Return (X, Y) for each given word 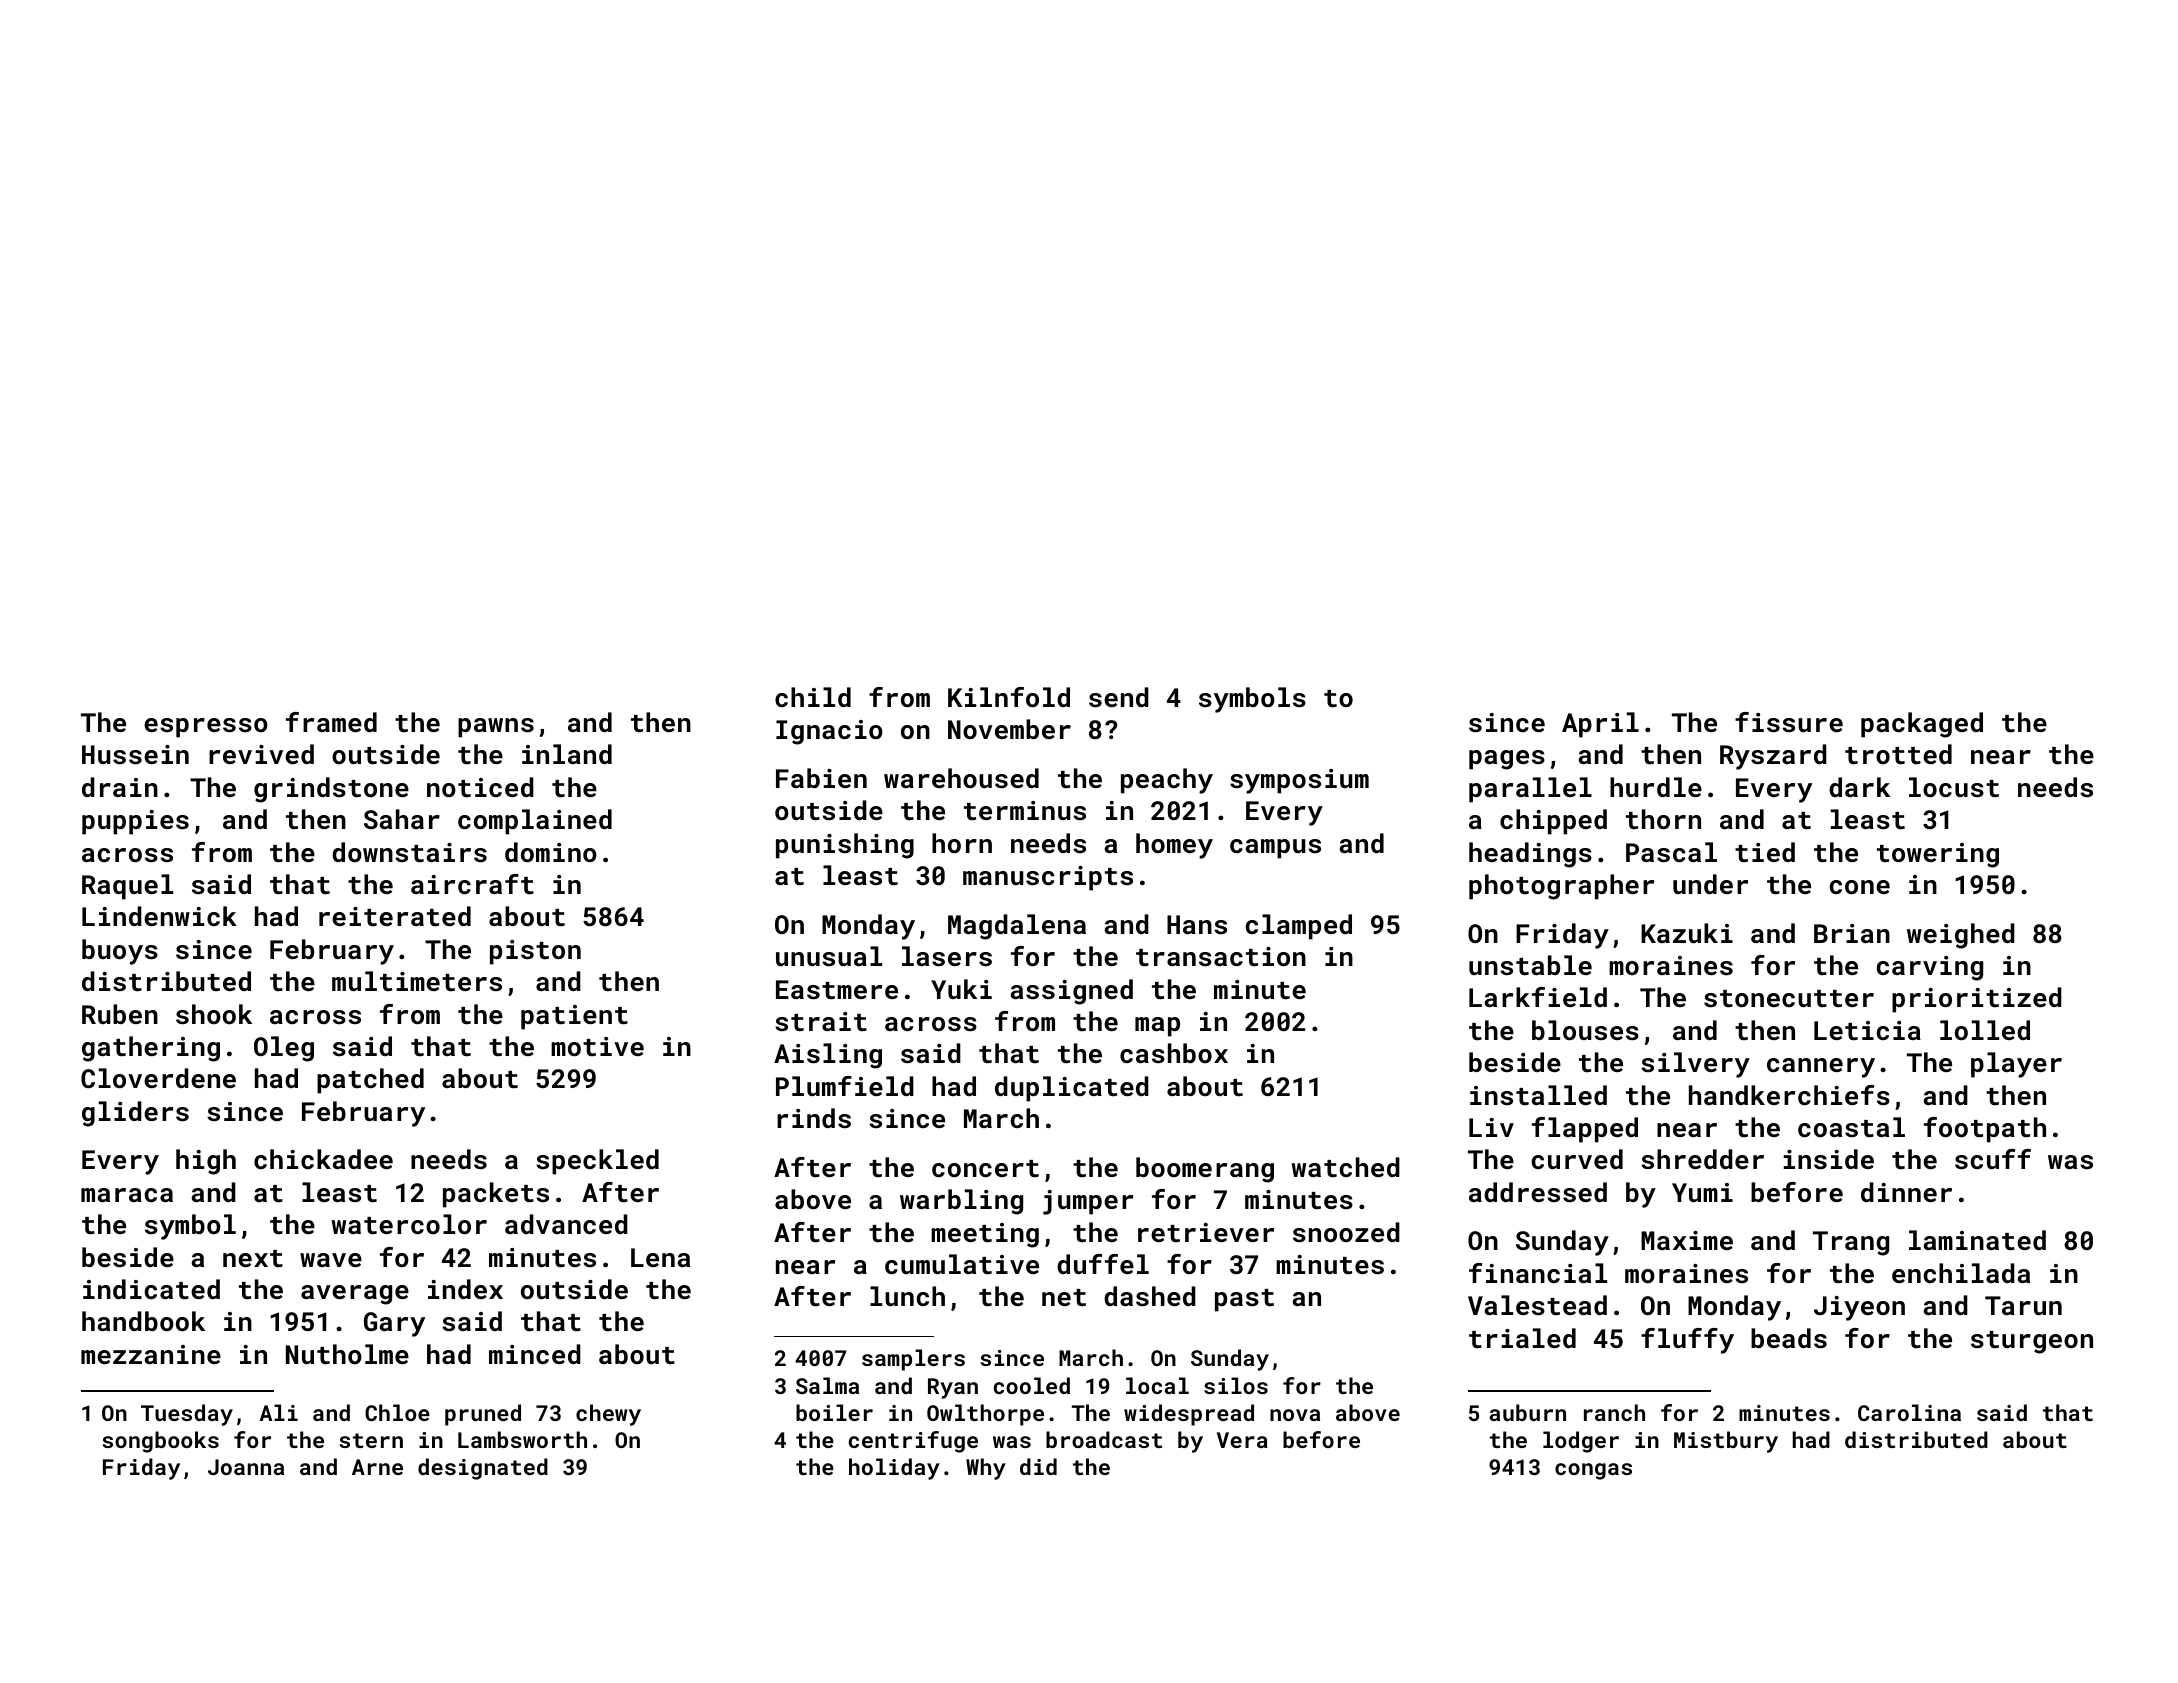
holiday (894, 1469)
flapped (1585, 1130)
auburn (1528, 1412)
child (813, 697)
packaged (1922, 725)
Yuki (961, 989)
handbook (143, 1321)
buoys (120, 952)
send (1119, 697)
